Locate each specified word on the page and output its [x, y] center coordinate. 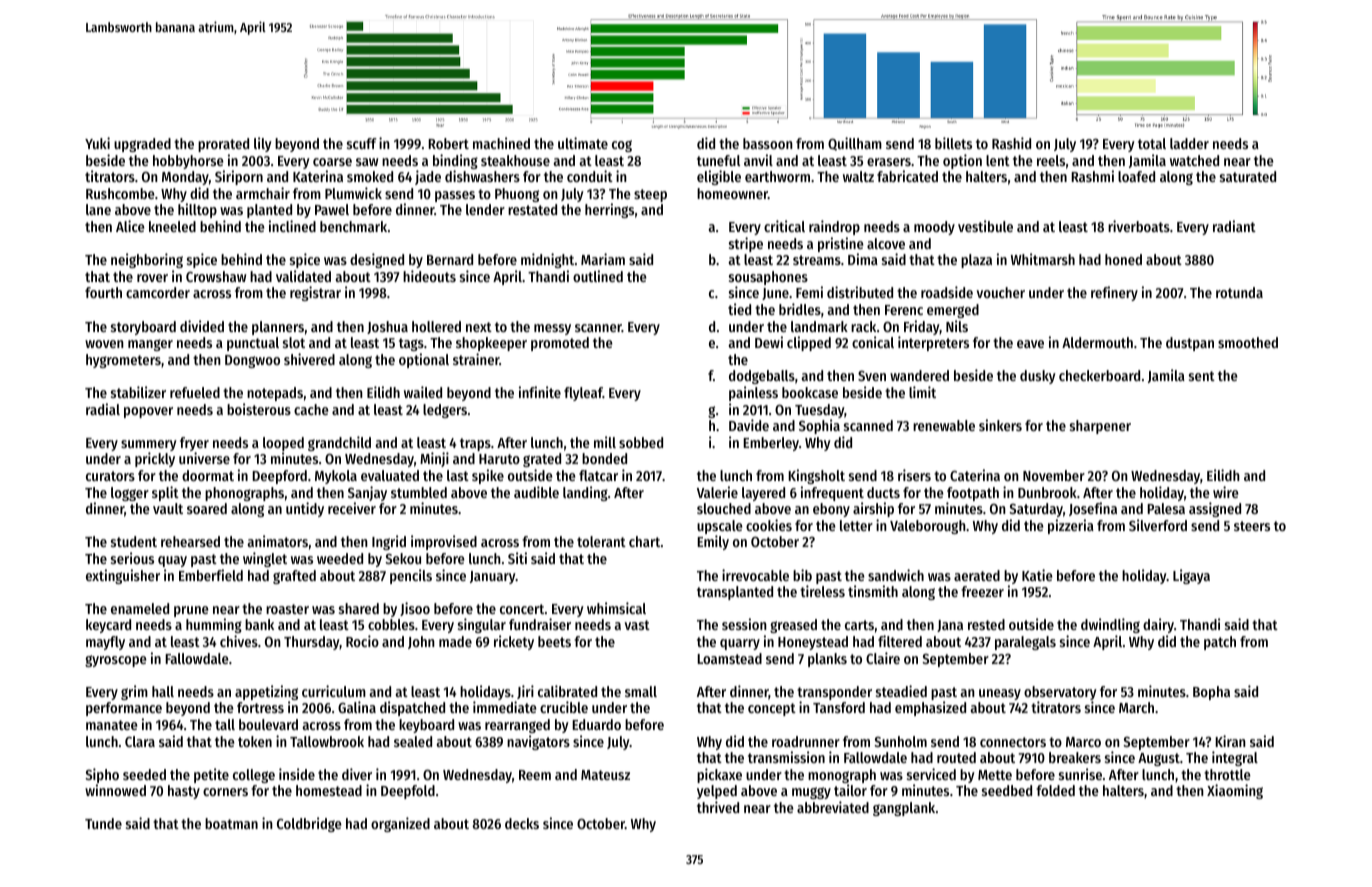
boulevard [268, 724]
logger [130, 494]
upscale [720, 527]
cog [622, 146]
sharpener [1100, 427]
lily [263, 144]
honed [1123, 259]
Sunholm [900, 741]
